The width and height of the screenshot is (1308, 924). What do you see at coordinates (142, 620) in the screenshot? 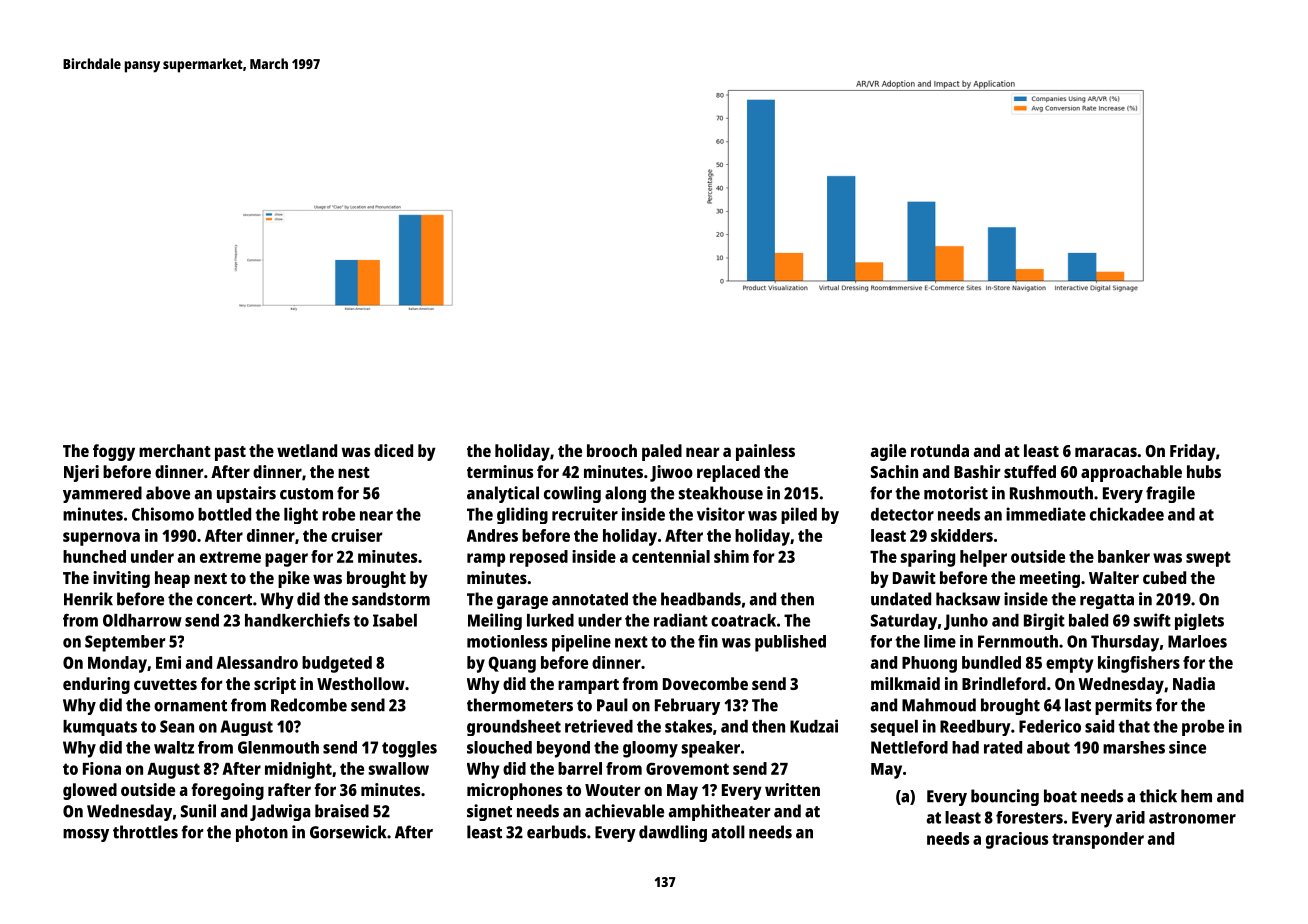
I see `Oldharrow` at bounding box center [142, 620].
